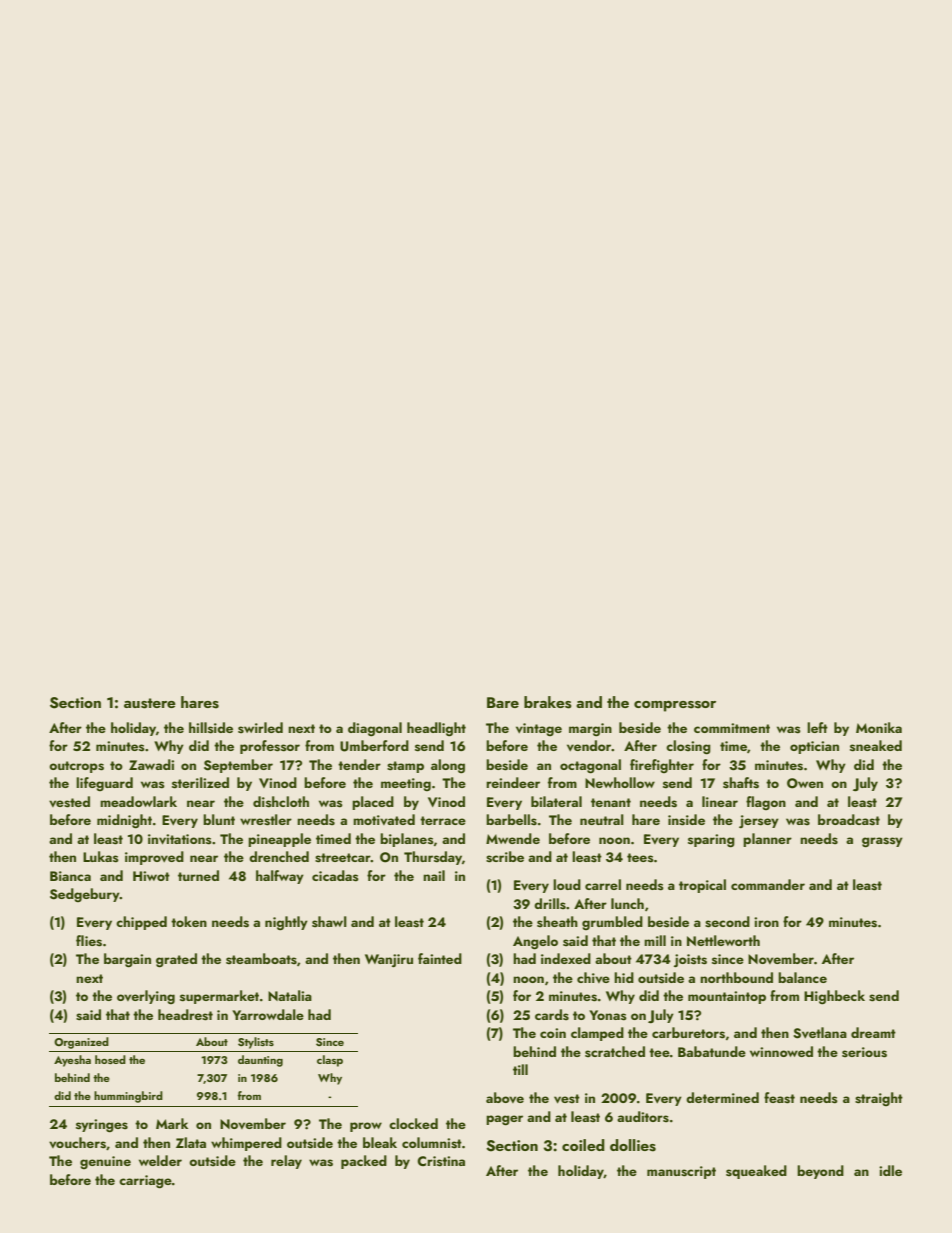 This screenshot has height=1233, width=952. I want to click on cards, so click(552, 1015).
